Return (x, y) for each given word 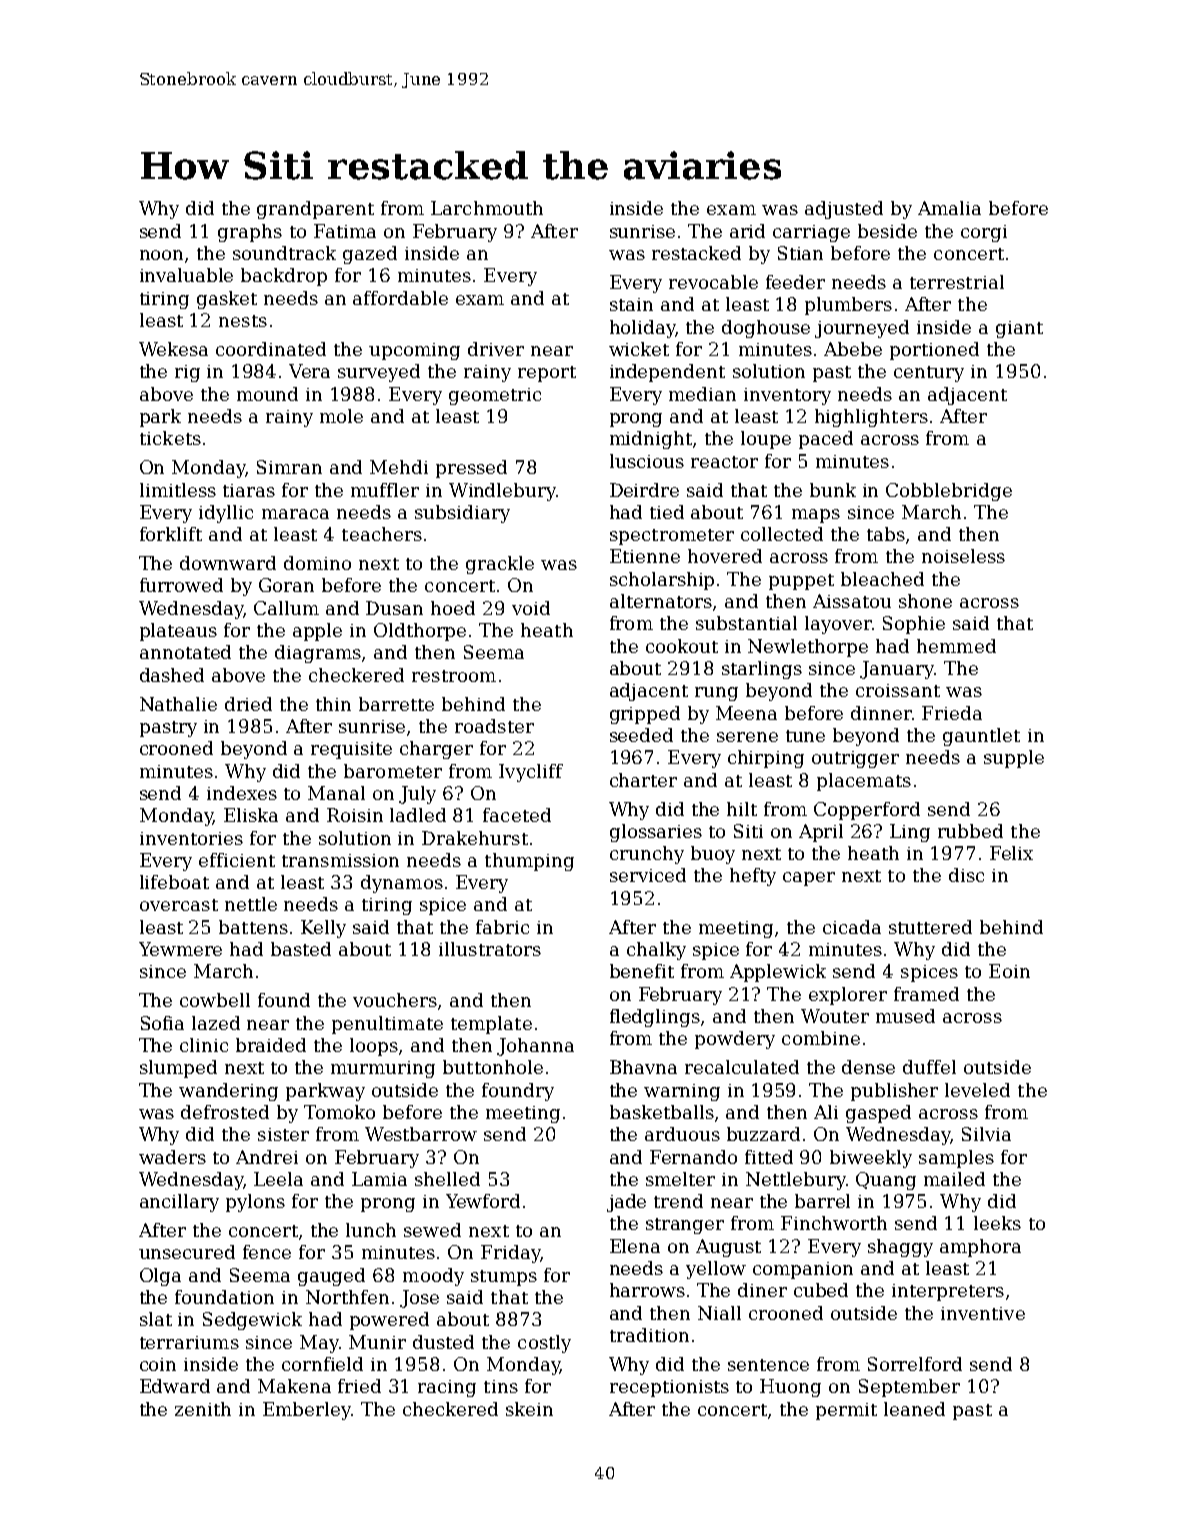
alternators (661, 601)
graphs (250, 233)
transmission (340, 860)
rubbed (970, 831)
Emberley (307, 1411)
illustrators (490, 949)
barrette (396, 704)
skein (529, 1409)
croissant (898, 690)
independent (667, 373)
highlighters (871, 418)
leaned (914, 1409)
